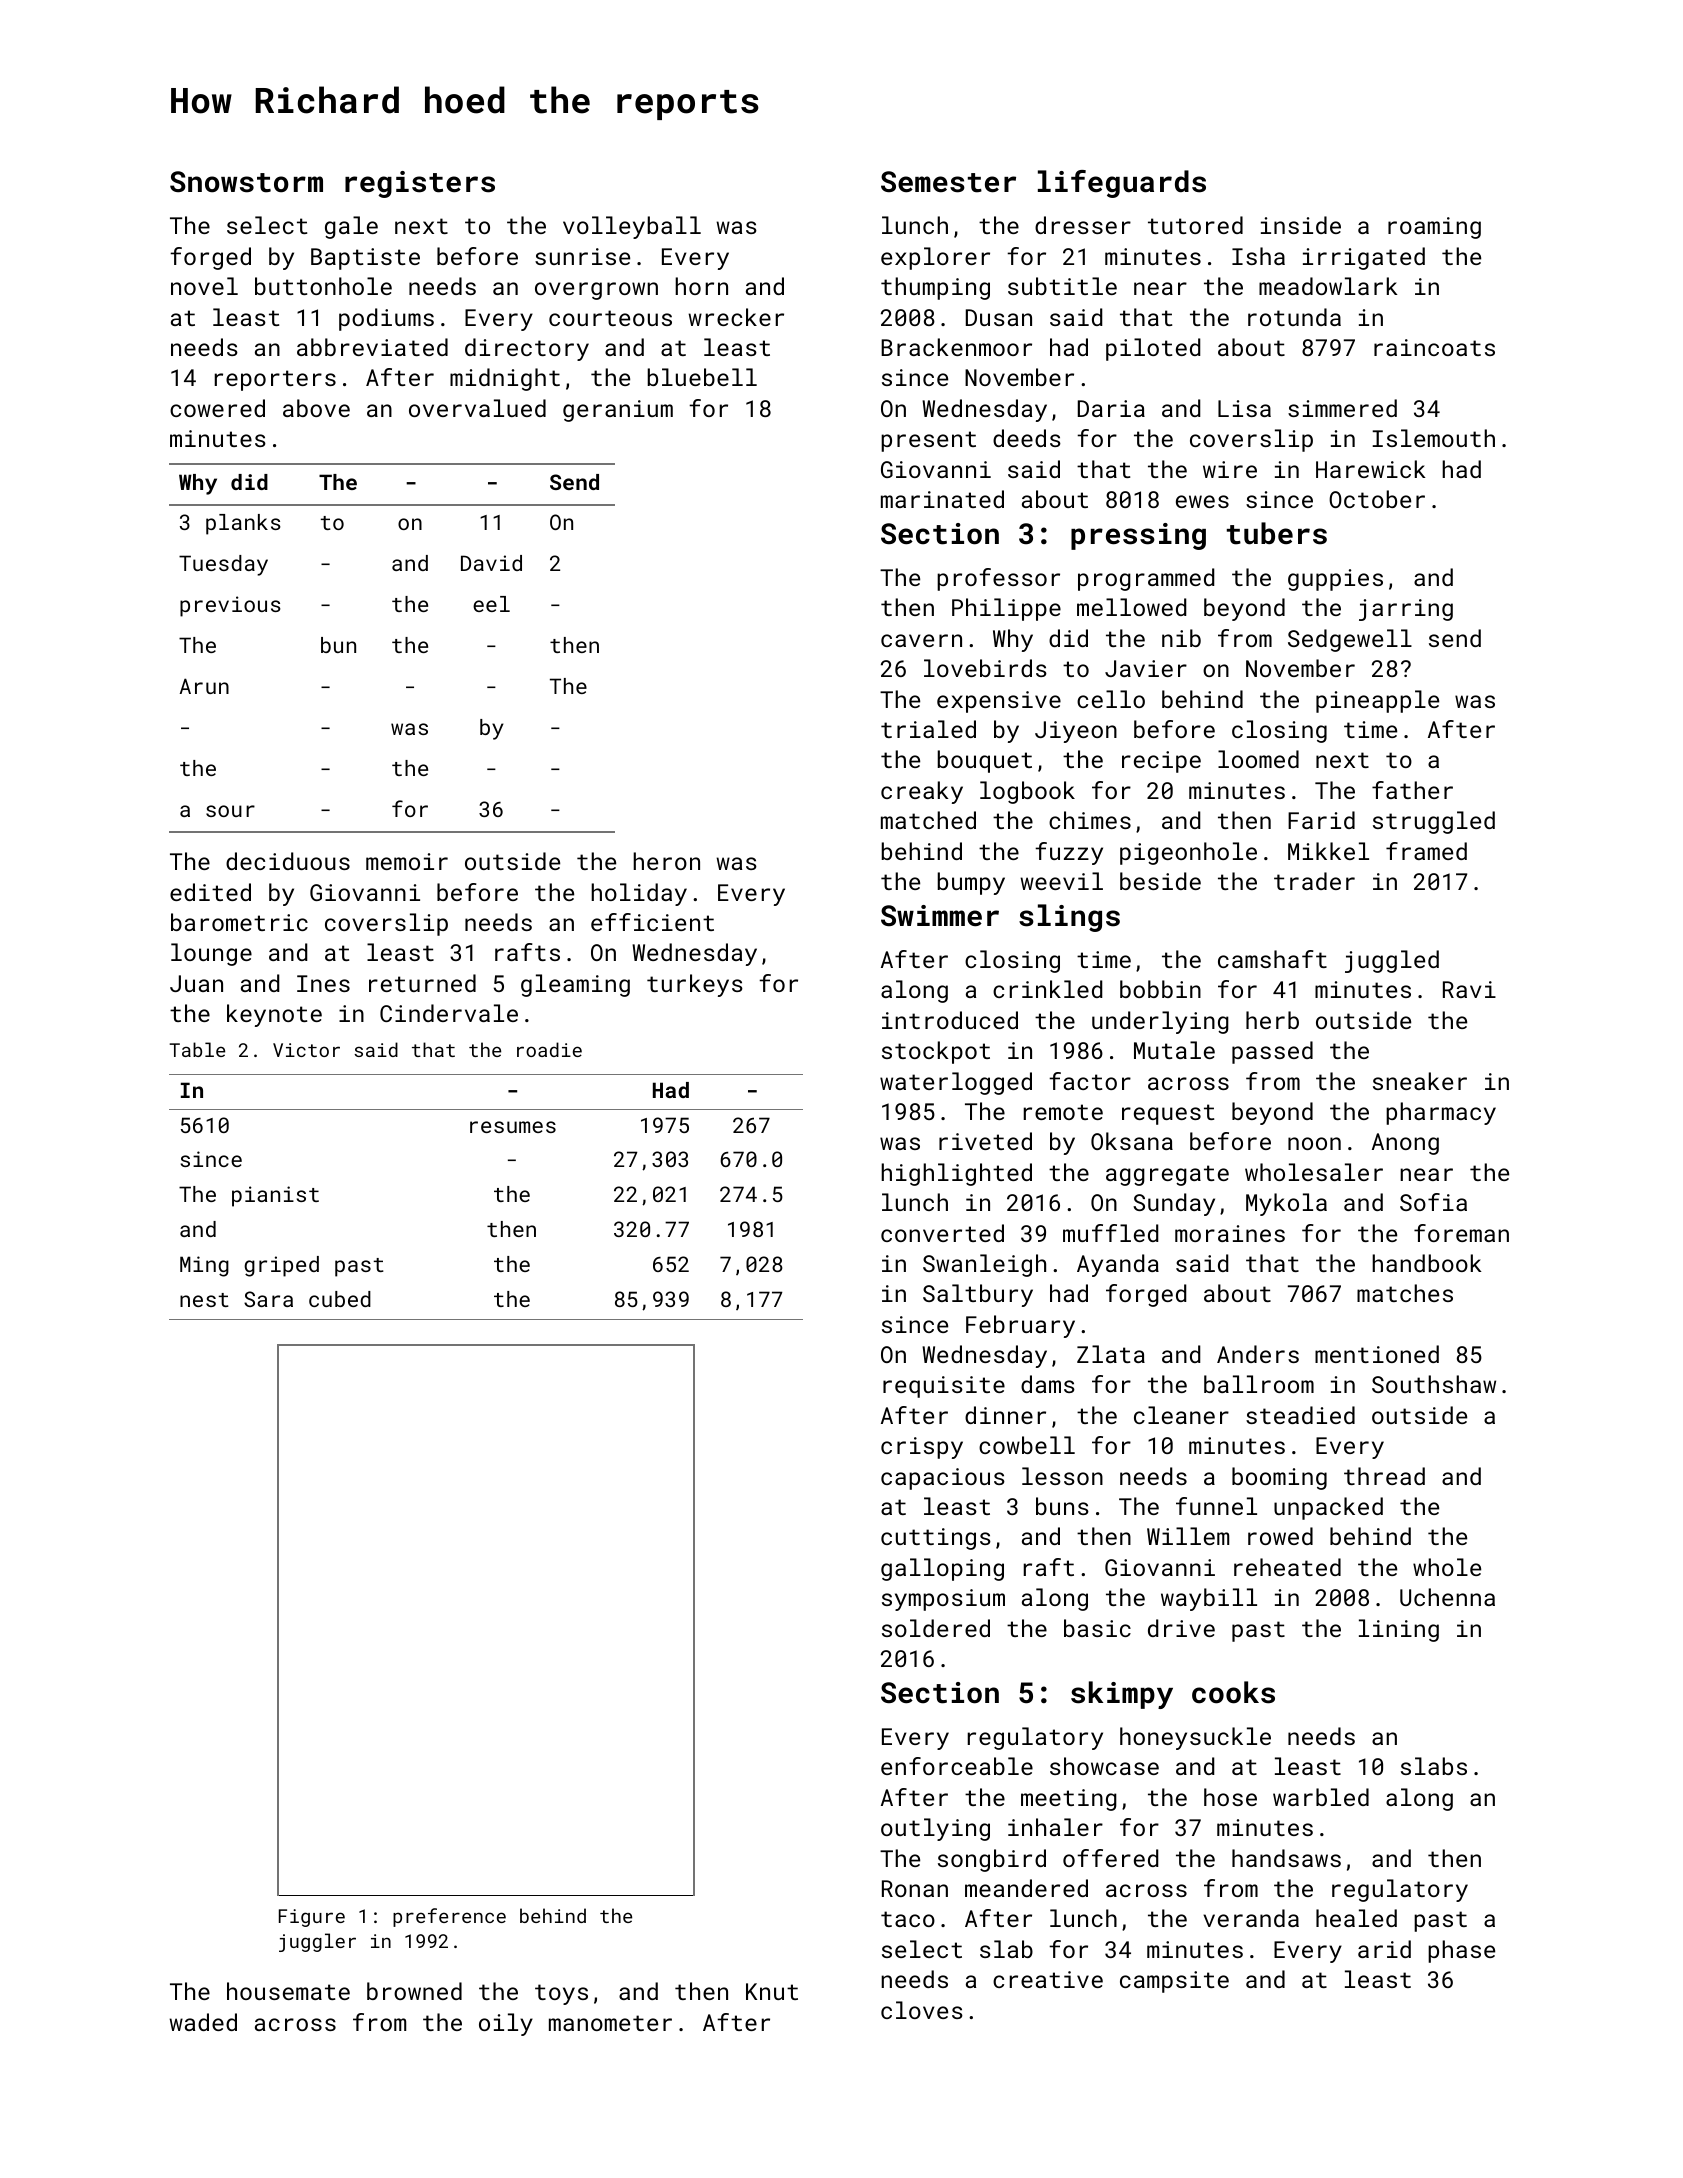 This document has width=1683, height=2178. I want to click on memoir, so click(407, 861).
